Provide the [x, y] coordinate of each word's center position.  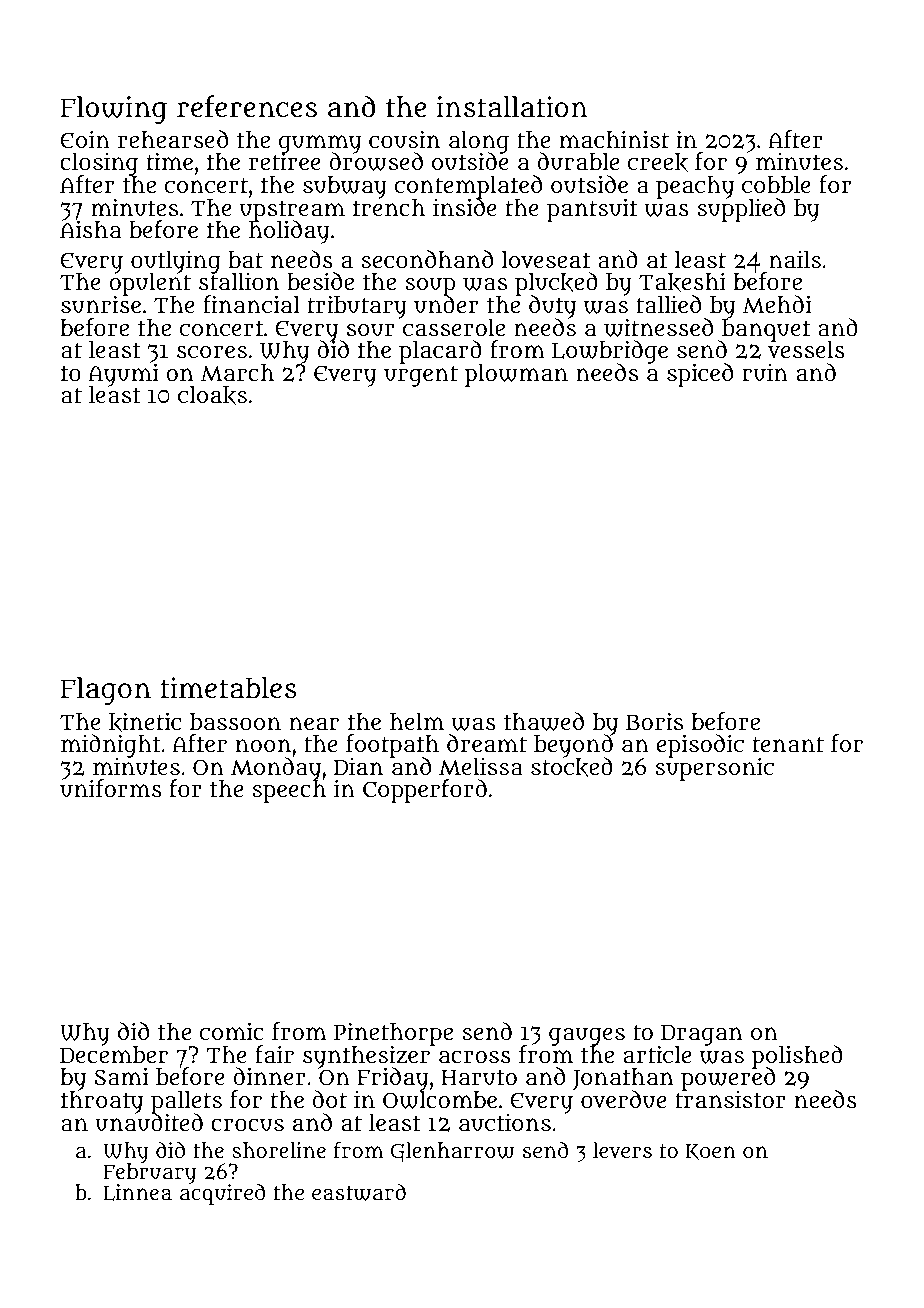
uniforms [111, 789]
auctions [505, 1123]
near [314, 723]
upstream [292, 211]
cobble [776, 185]
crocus [247, 1125]
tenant [788, 744]
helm [417, 721]
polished [797, 1056]
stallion [239, 282]
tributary [357, 307]
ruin [765, 373]
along [479, 142]
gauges [587, 1037]
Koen [711, 1152]
